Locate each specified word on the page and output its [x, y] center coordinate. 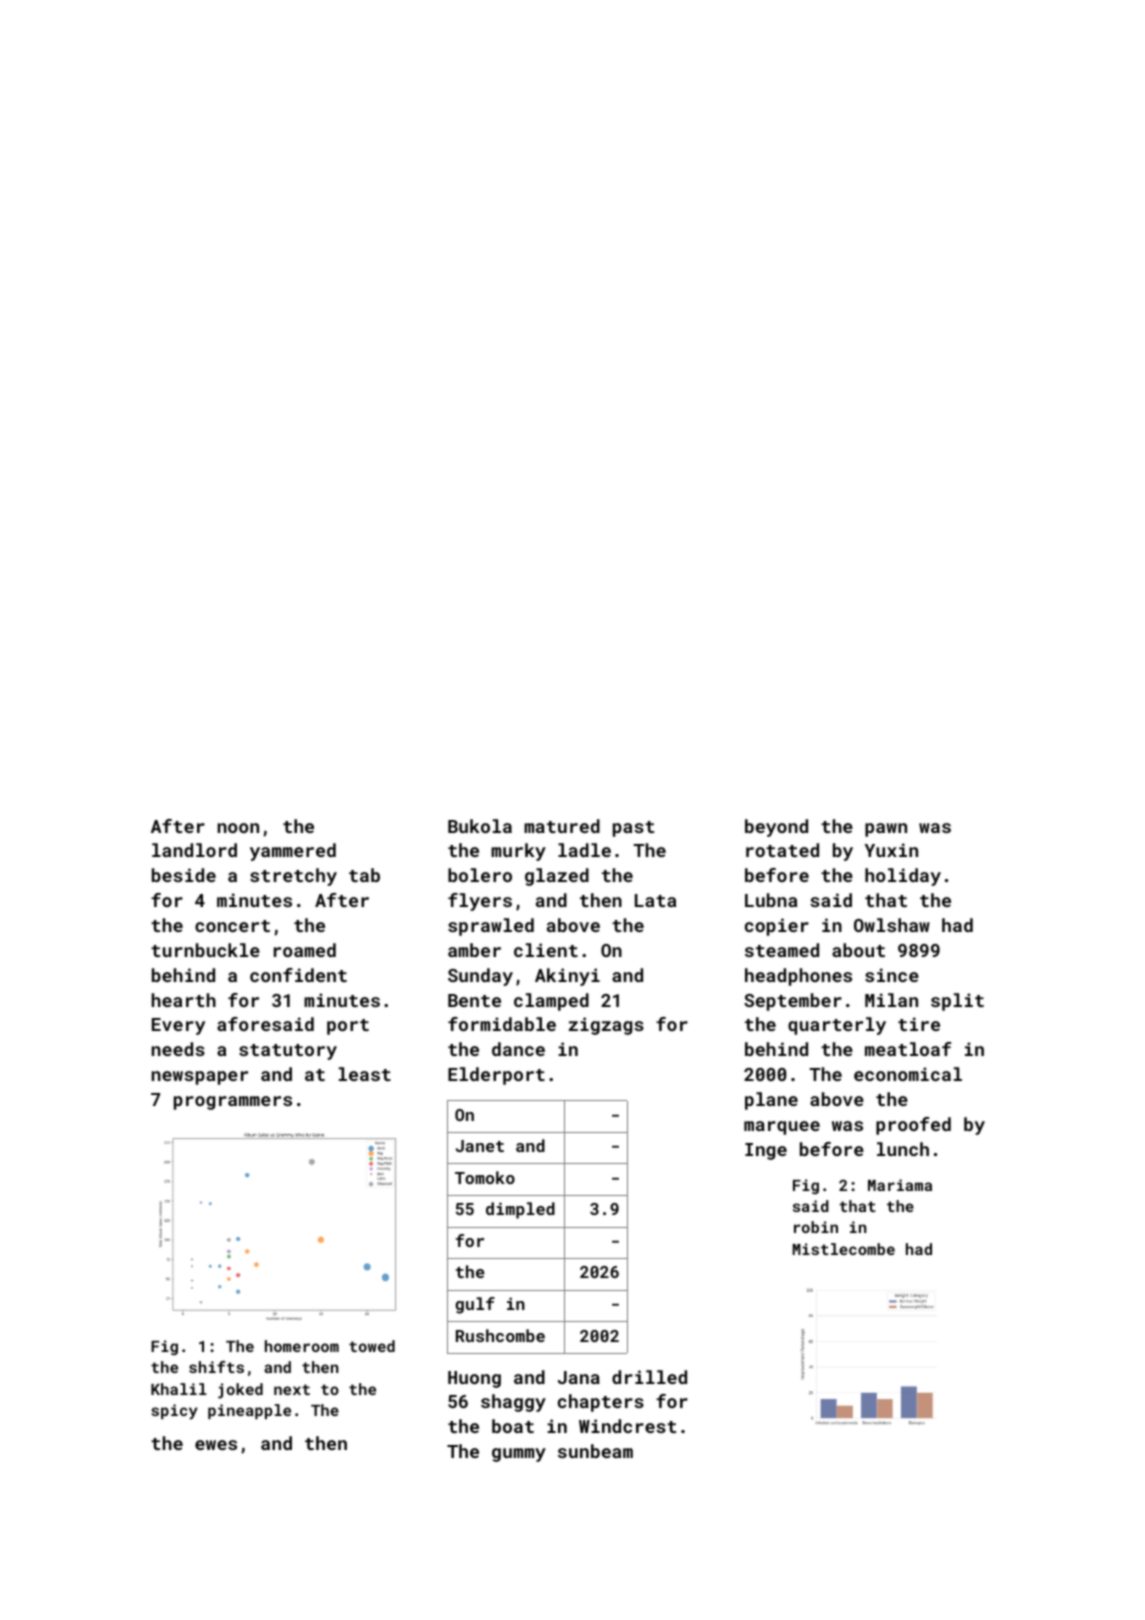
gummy [519, 1455]
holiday [903, 877]
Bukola [480, 826]
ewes [216, 1445]
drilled [649, 1377]
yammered [293, 852]
